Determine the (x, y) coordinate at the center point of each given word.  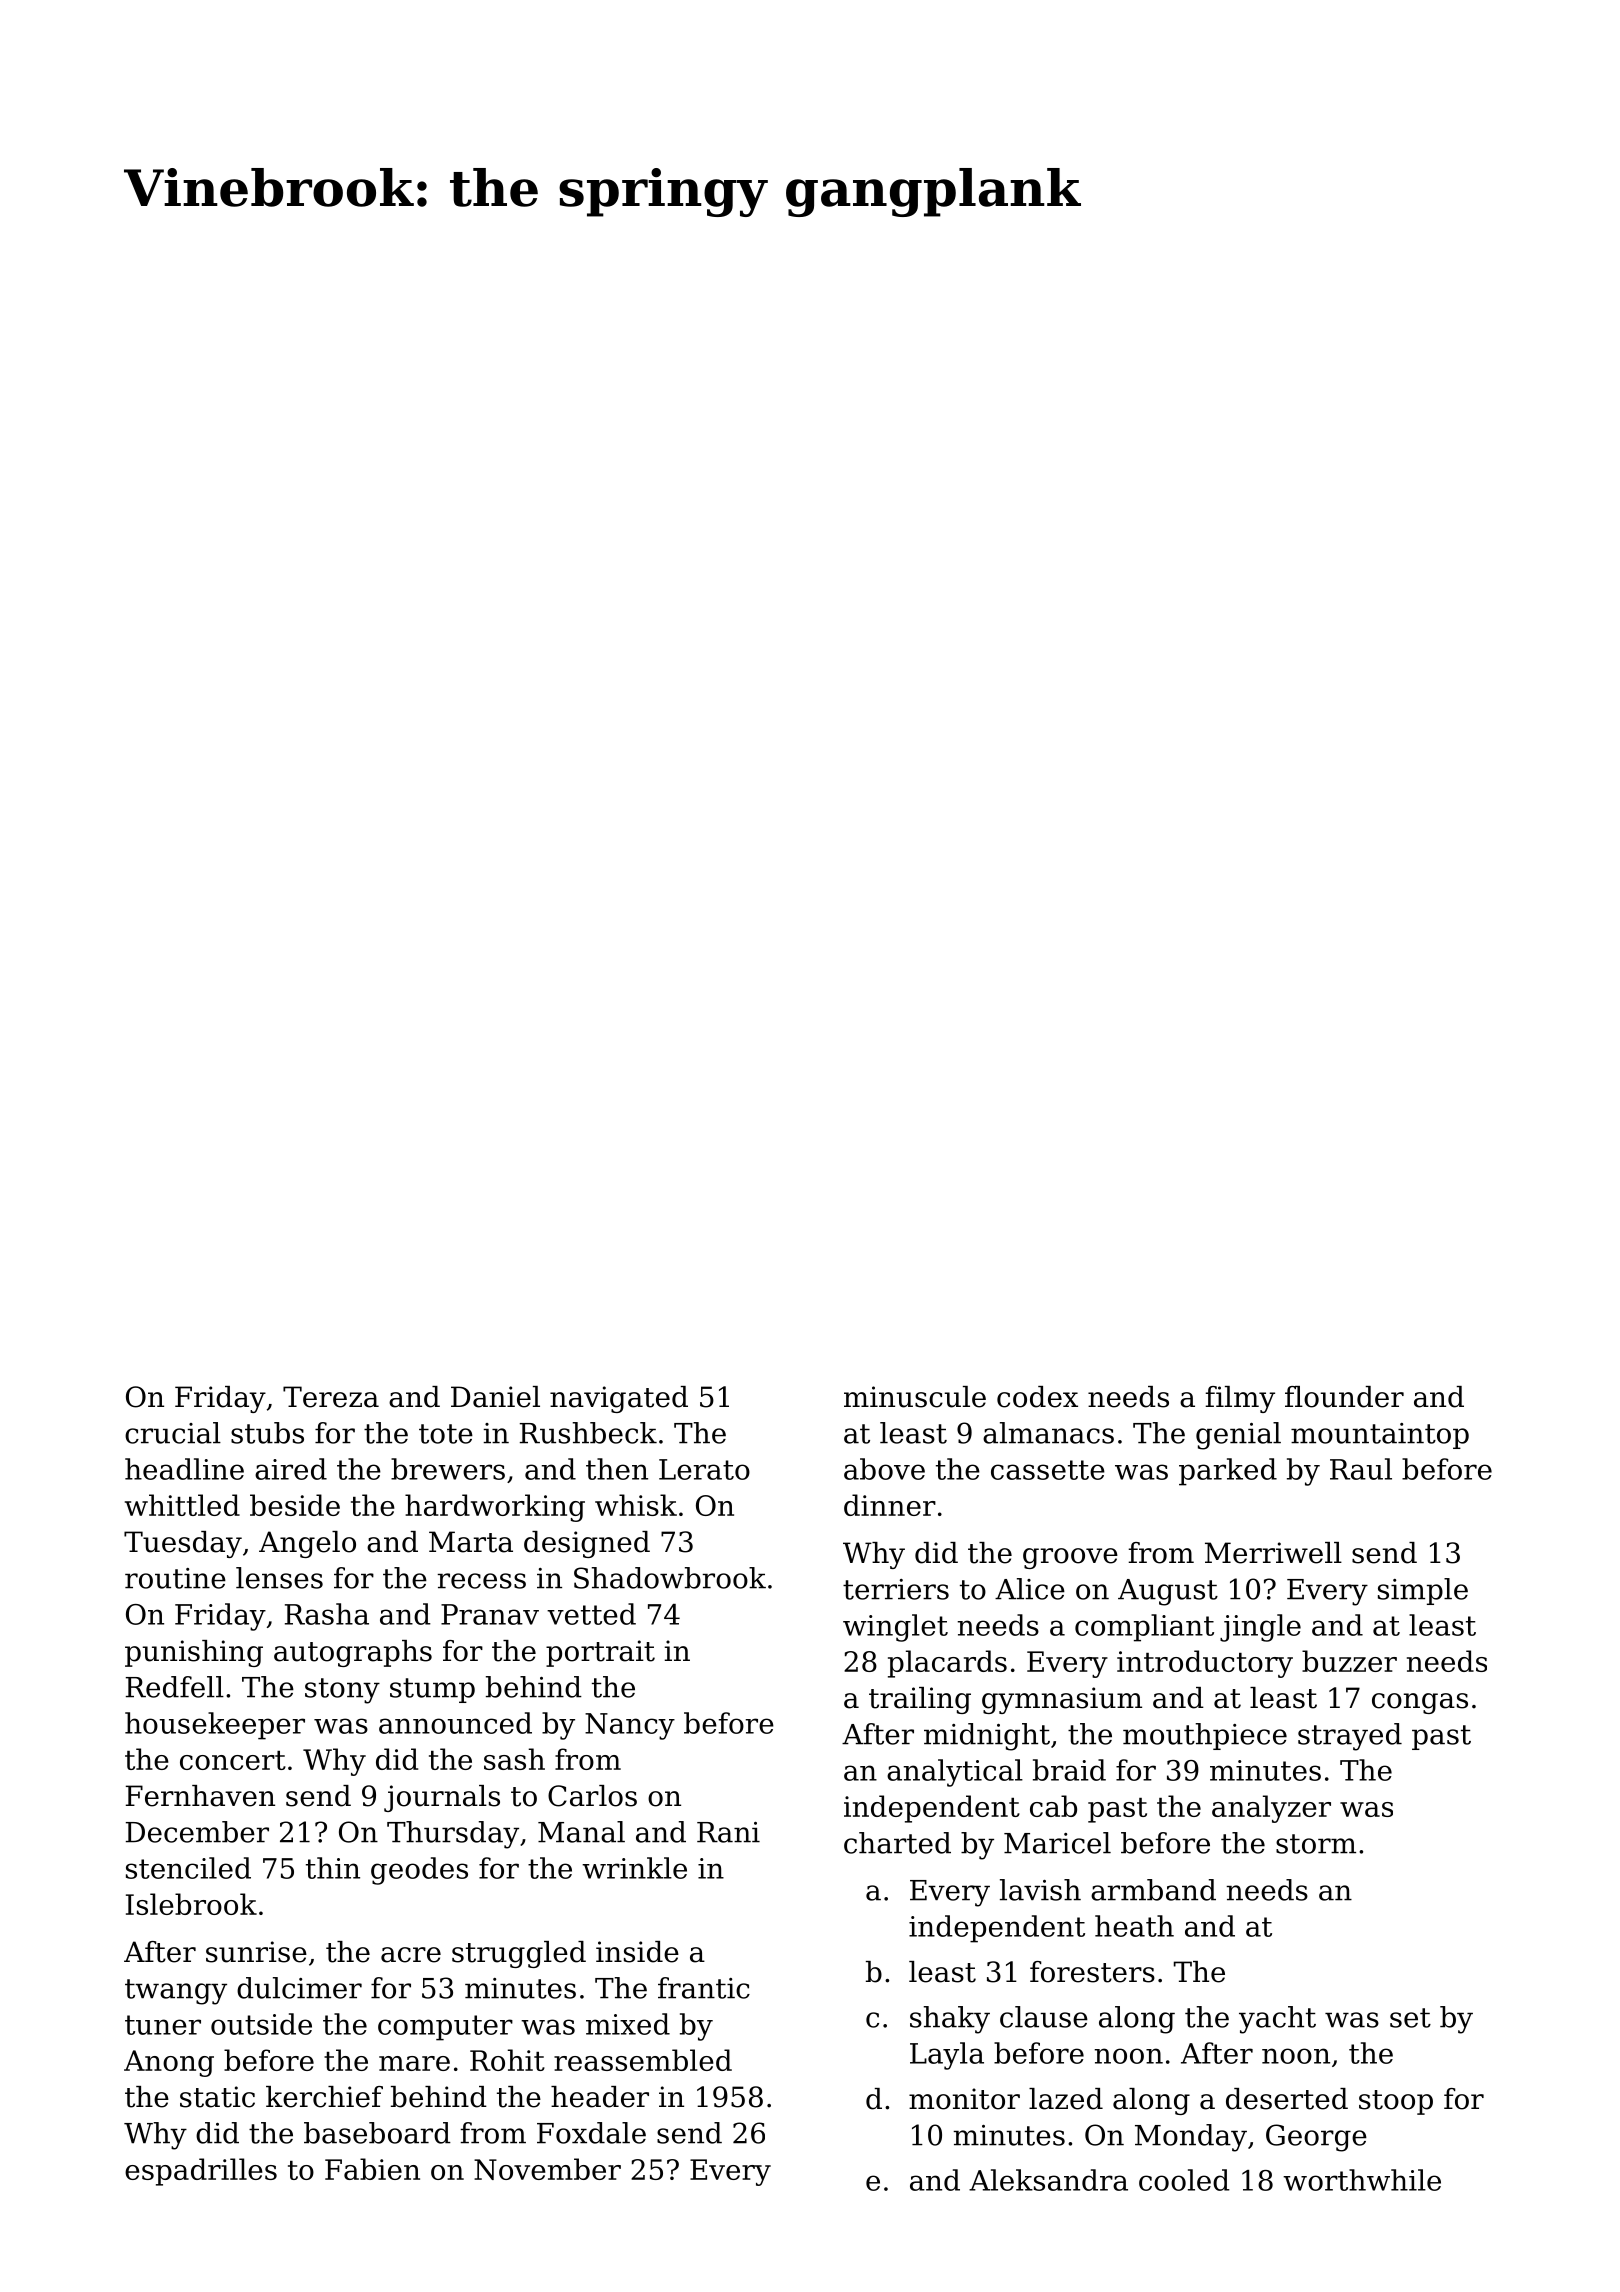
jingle (1260, 1628)
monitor (964, 2099)
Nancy (630, 1726)
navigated (619, 1399)
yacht (1277, 2020)
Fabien (372, 2169)
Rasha (327, 1614)
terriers (896, 1589)
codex (1037, 1397)
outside (261, 2024)
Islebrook (191, 1904)
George (1316, 2138)
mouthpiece (1205, 1736)
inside (637, 1952)
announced (455, 1723)
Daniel (495, 1397)
